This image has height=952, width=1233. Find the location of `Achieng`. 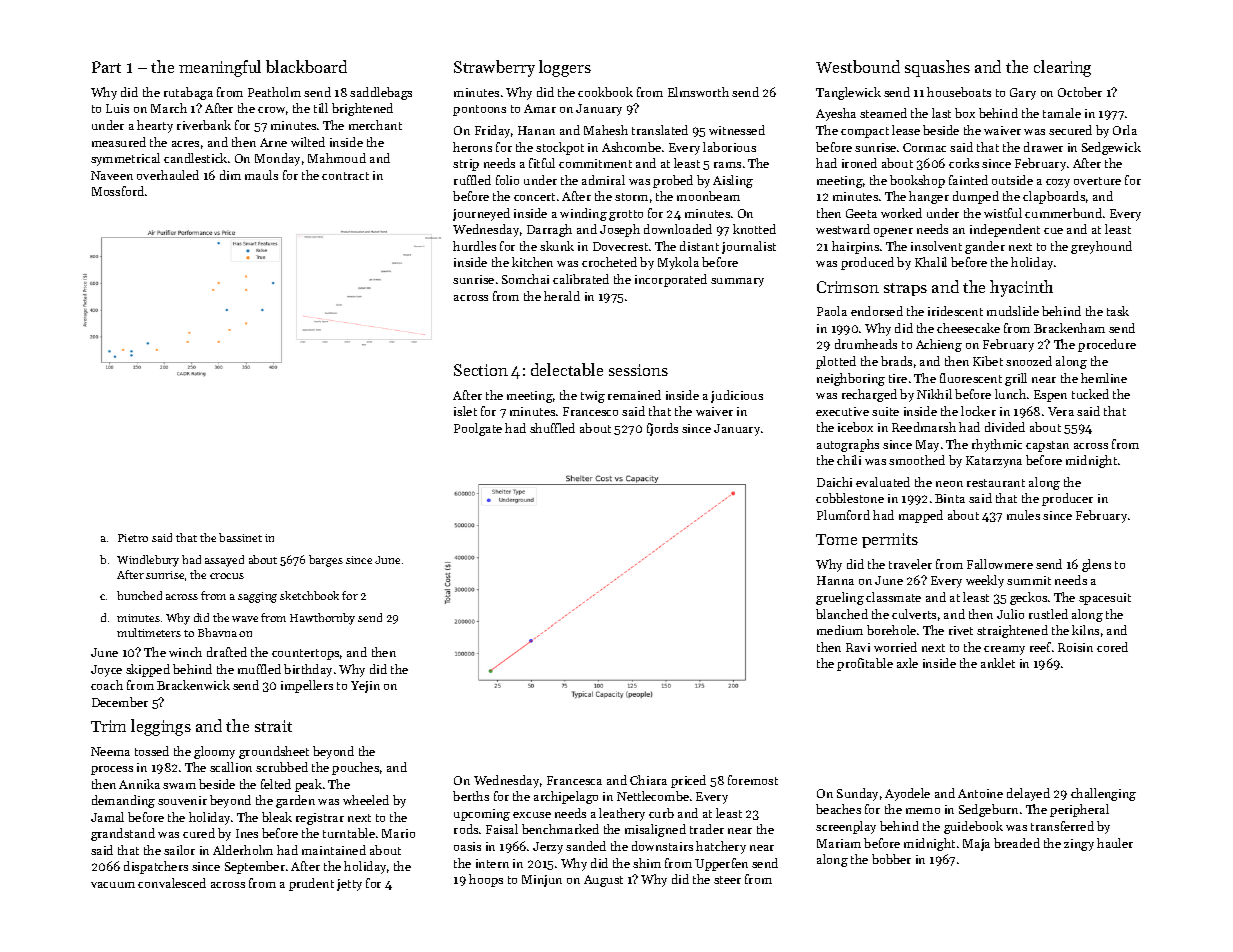

Achieng is located at coordinates (939, 345).
